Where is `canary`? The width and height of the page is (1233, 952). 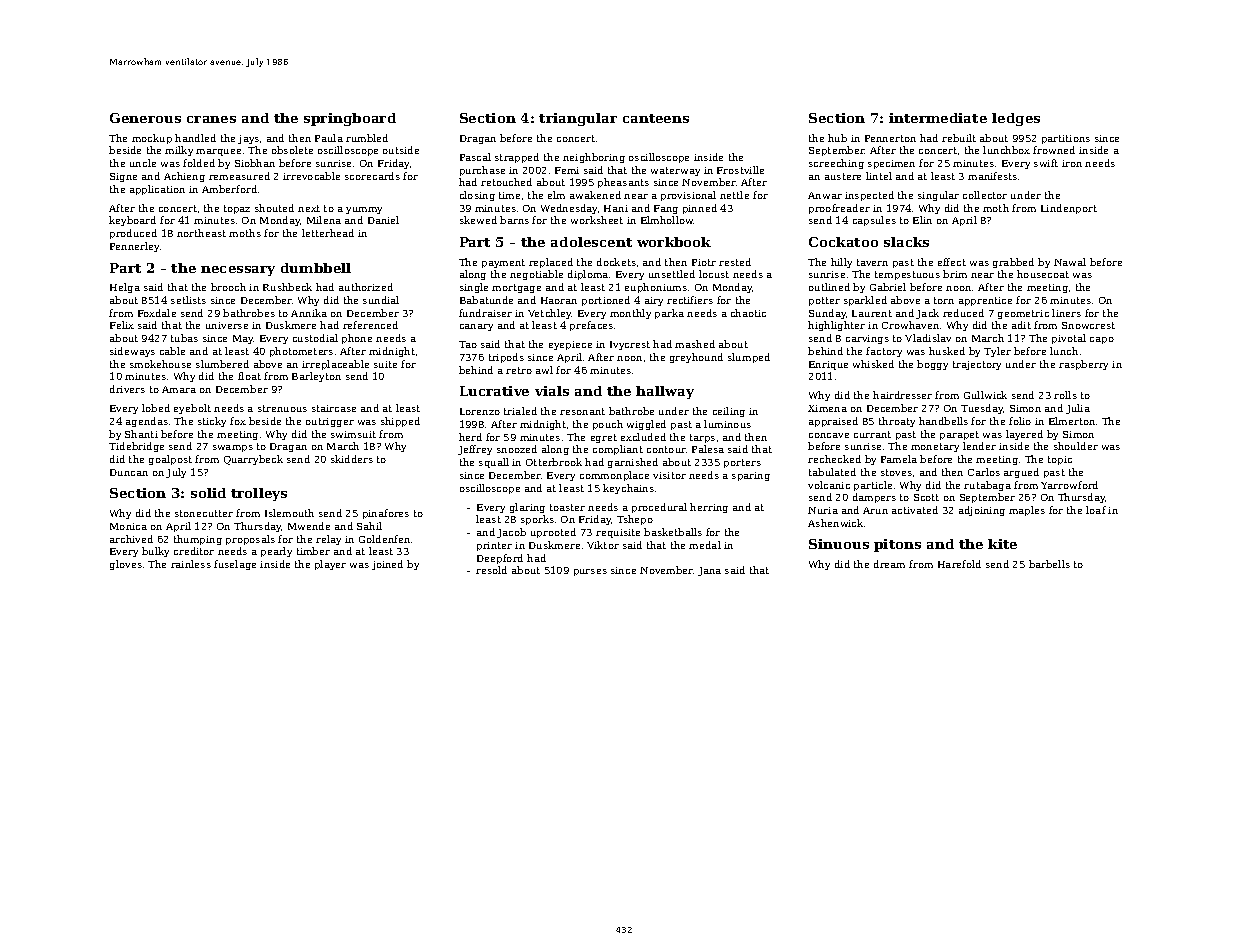
canary is located at coordinates (476, 327).
